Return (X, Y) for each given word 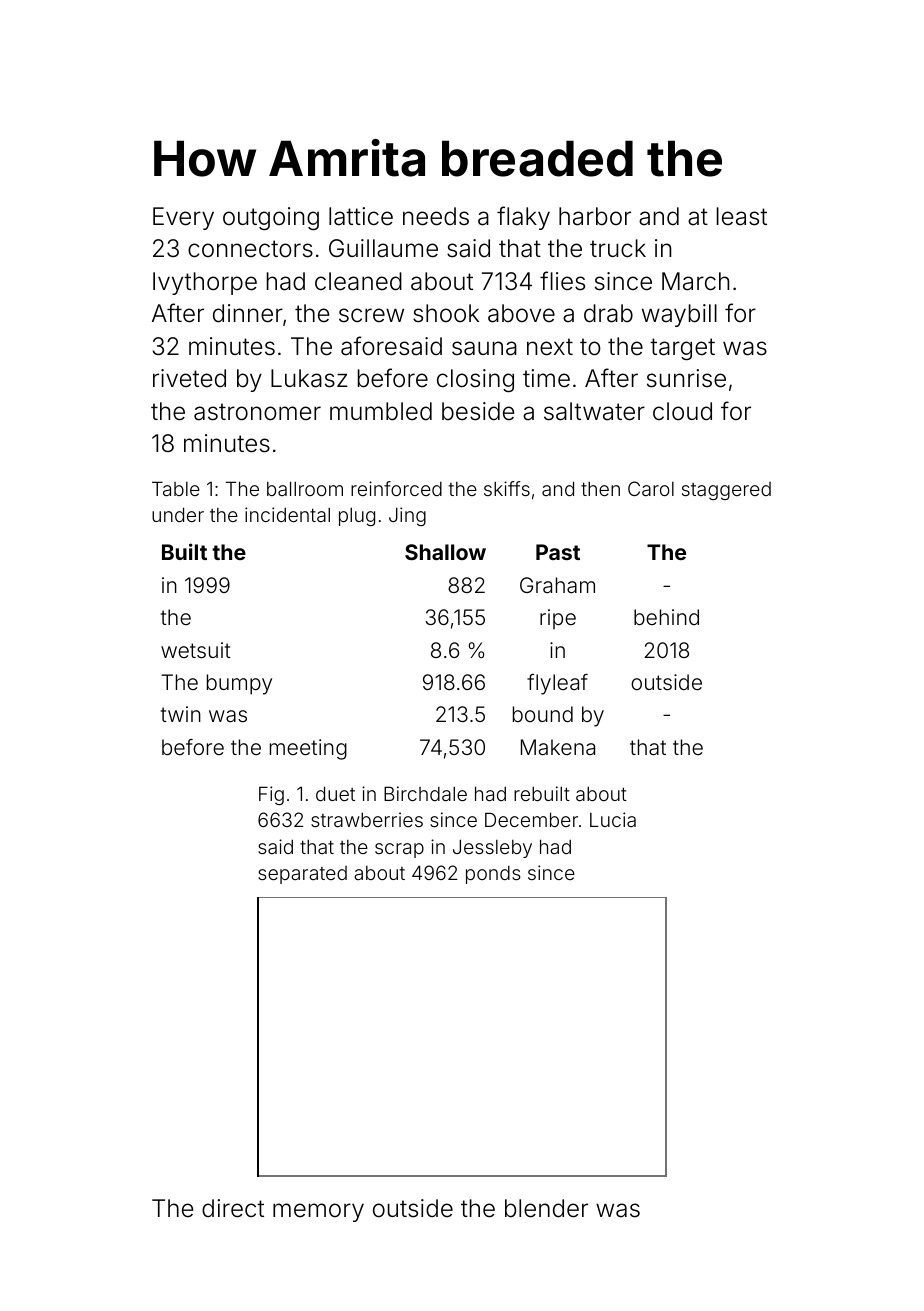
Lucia (613, 819)
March (695, 281)
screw (371, 315)
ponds (493, 875)
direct (233, 1208)
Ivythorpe (205, 283)
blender (546, 1208)
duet (335, 793)
